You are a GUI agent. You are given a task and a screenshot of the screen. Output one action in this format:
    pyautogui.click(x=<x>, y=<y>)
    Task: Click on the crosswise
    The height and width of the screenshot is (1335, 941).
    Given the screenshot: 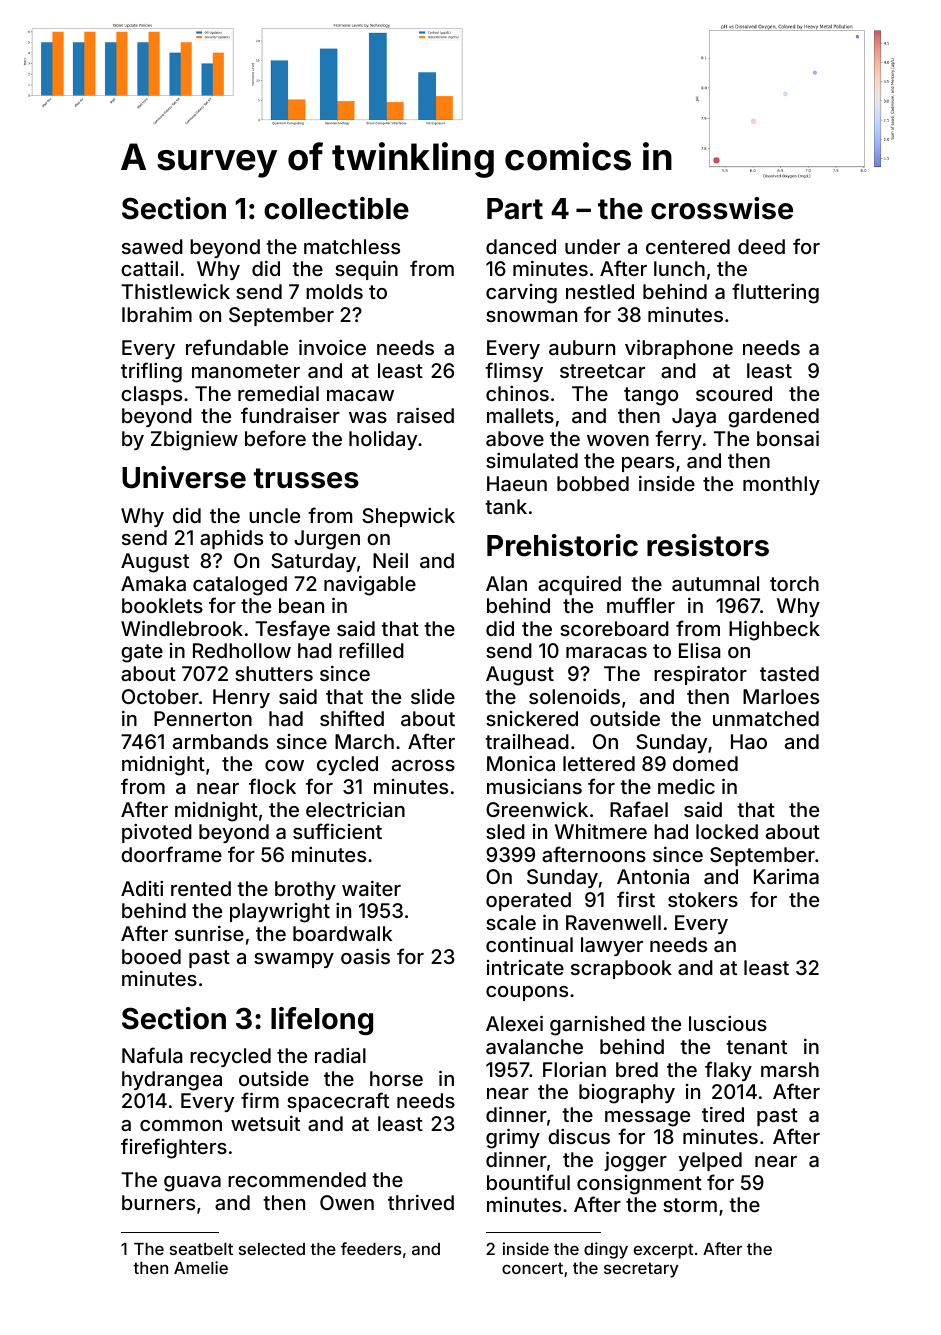 What is the action you would take?
    pyautogui.click(x=722, y=208)
